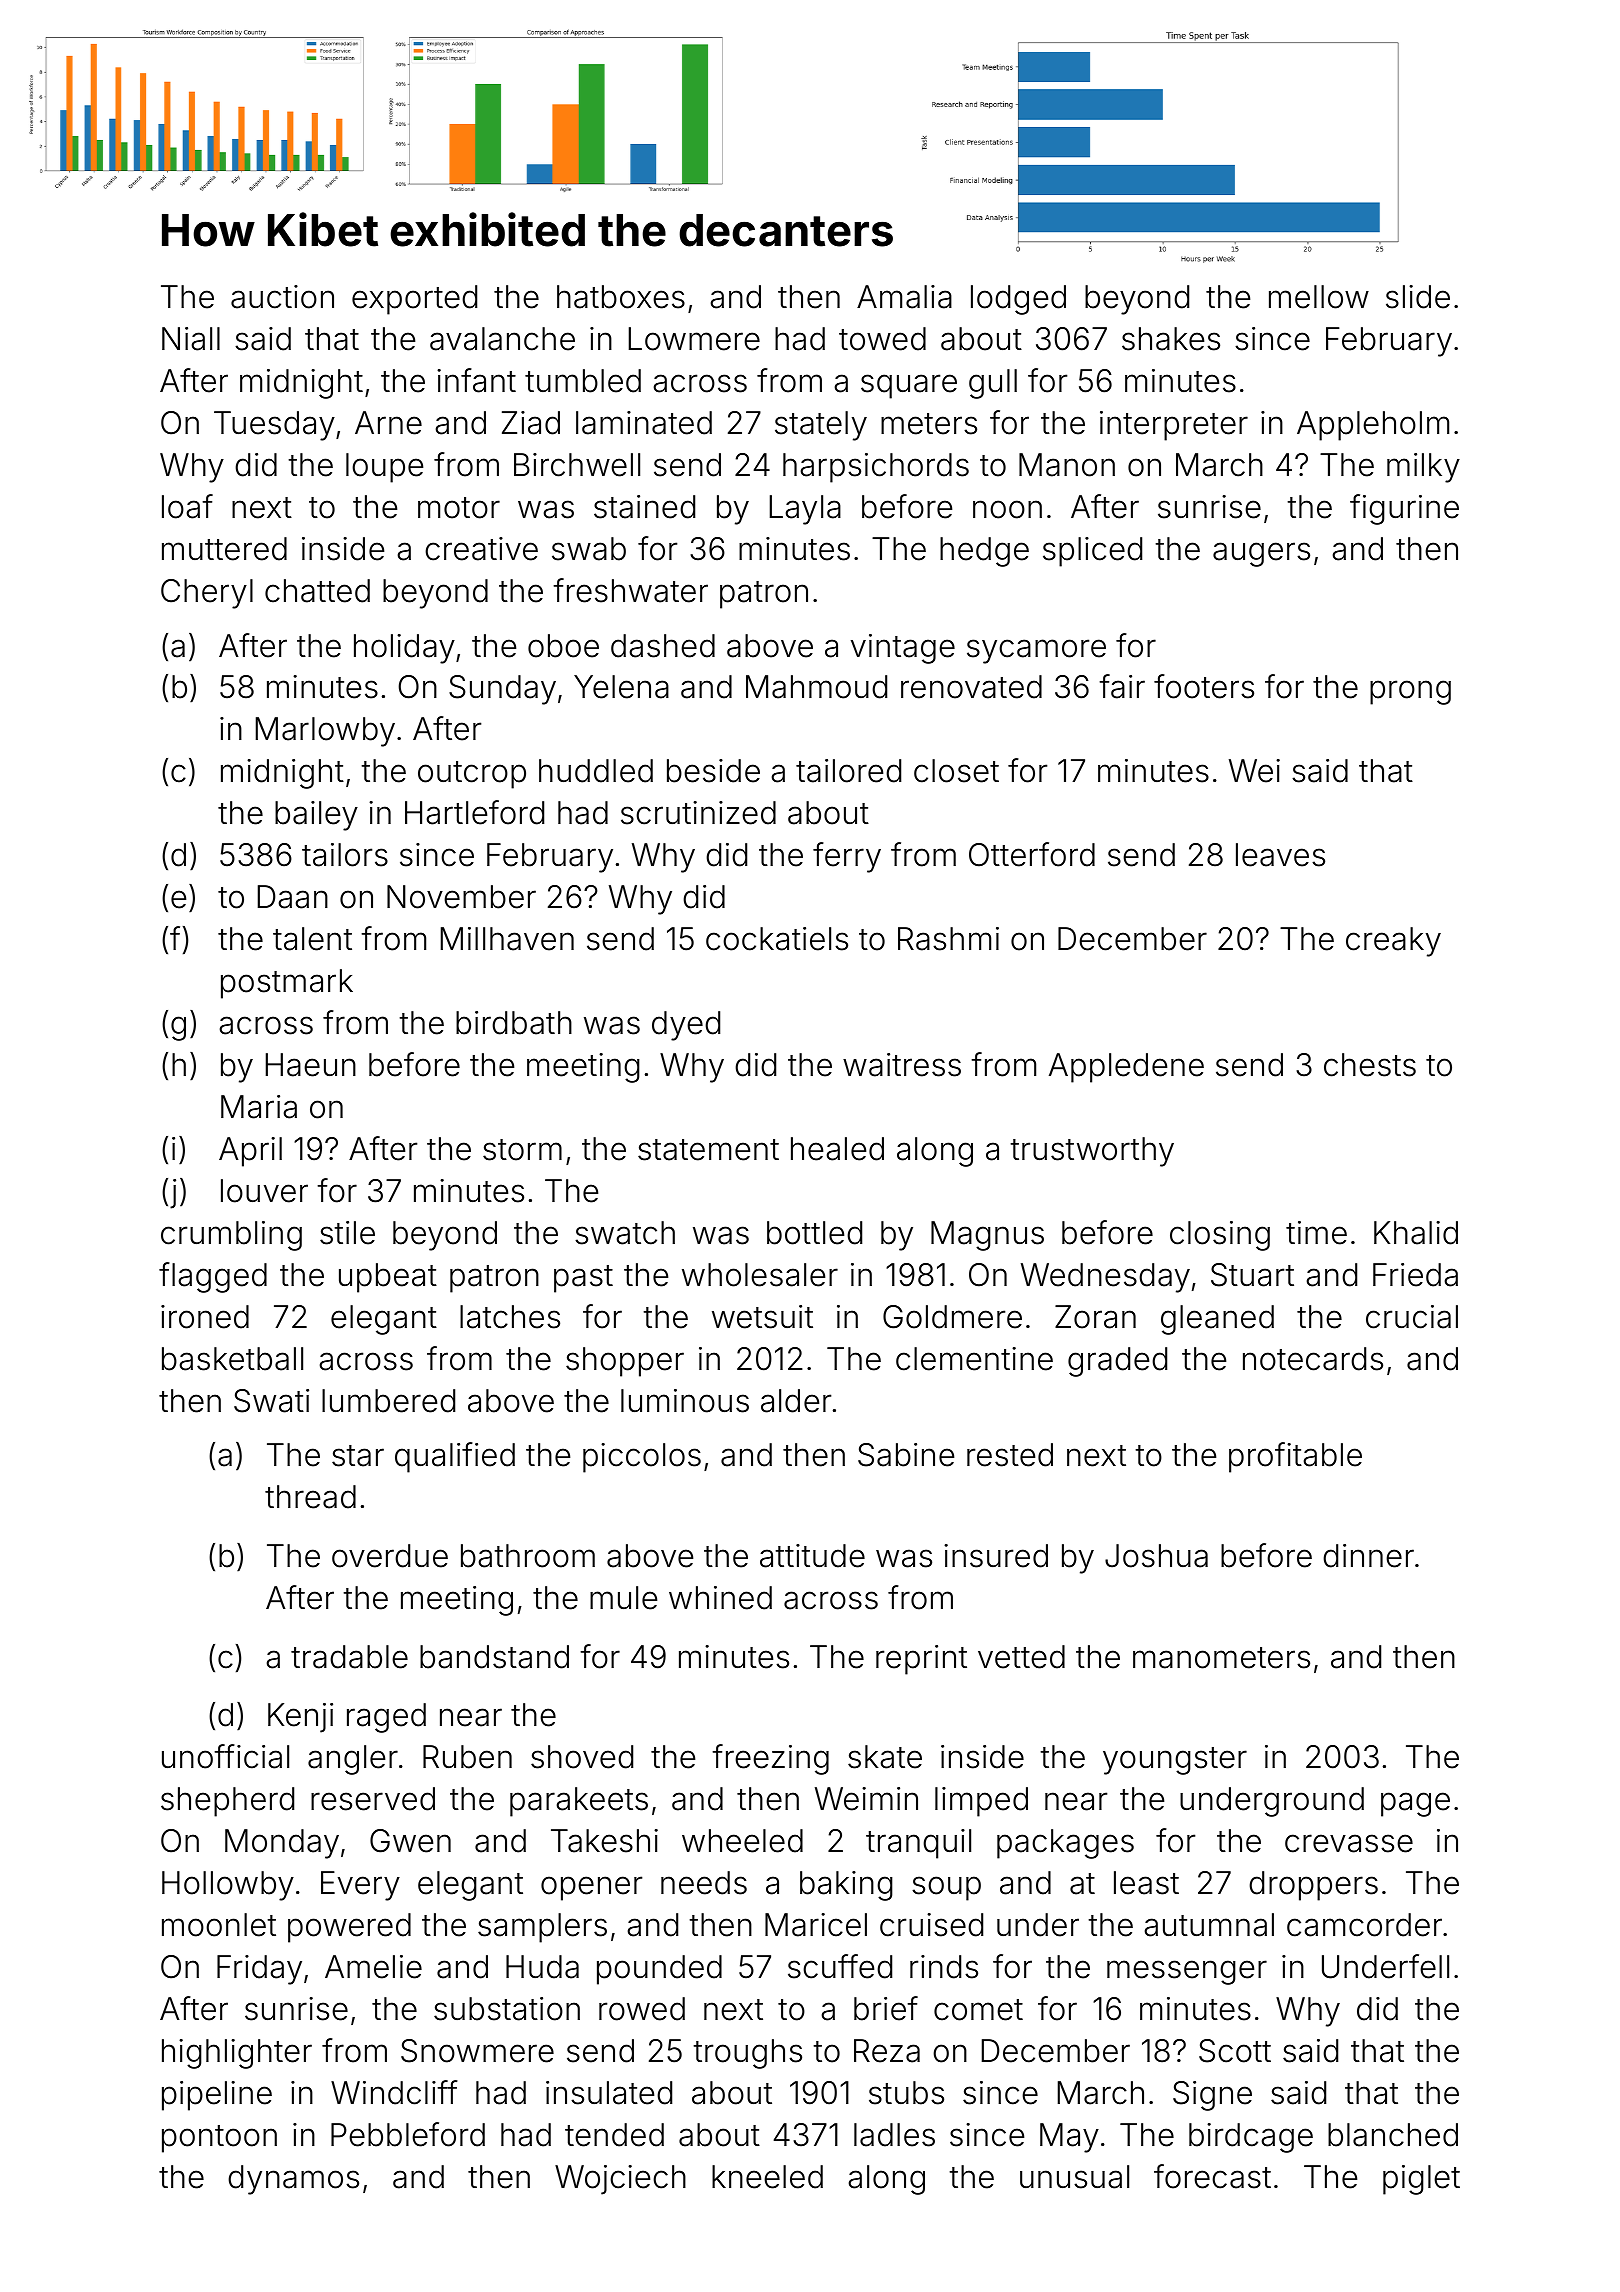 This screenshot has width=1620, height=2292. What do you see at coordinates (1319, 297) in the screenshot?
I see `mellow` at bounding box center [1319, 297].
